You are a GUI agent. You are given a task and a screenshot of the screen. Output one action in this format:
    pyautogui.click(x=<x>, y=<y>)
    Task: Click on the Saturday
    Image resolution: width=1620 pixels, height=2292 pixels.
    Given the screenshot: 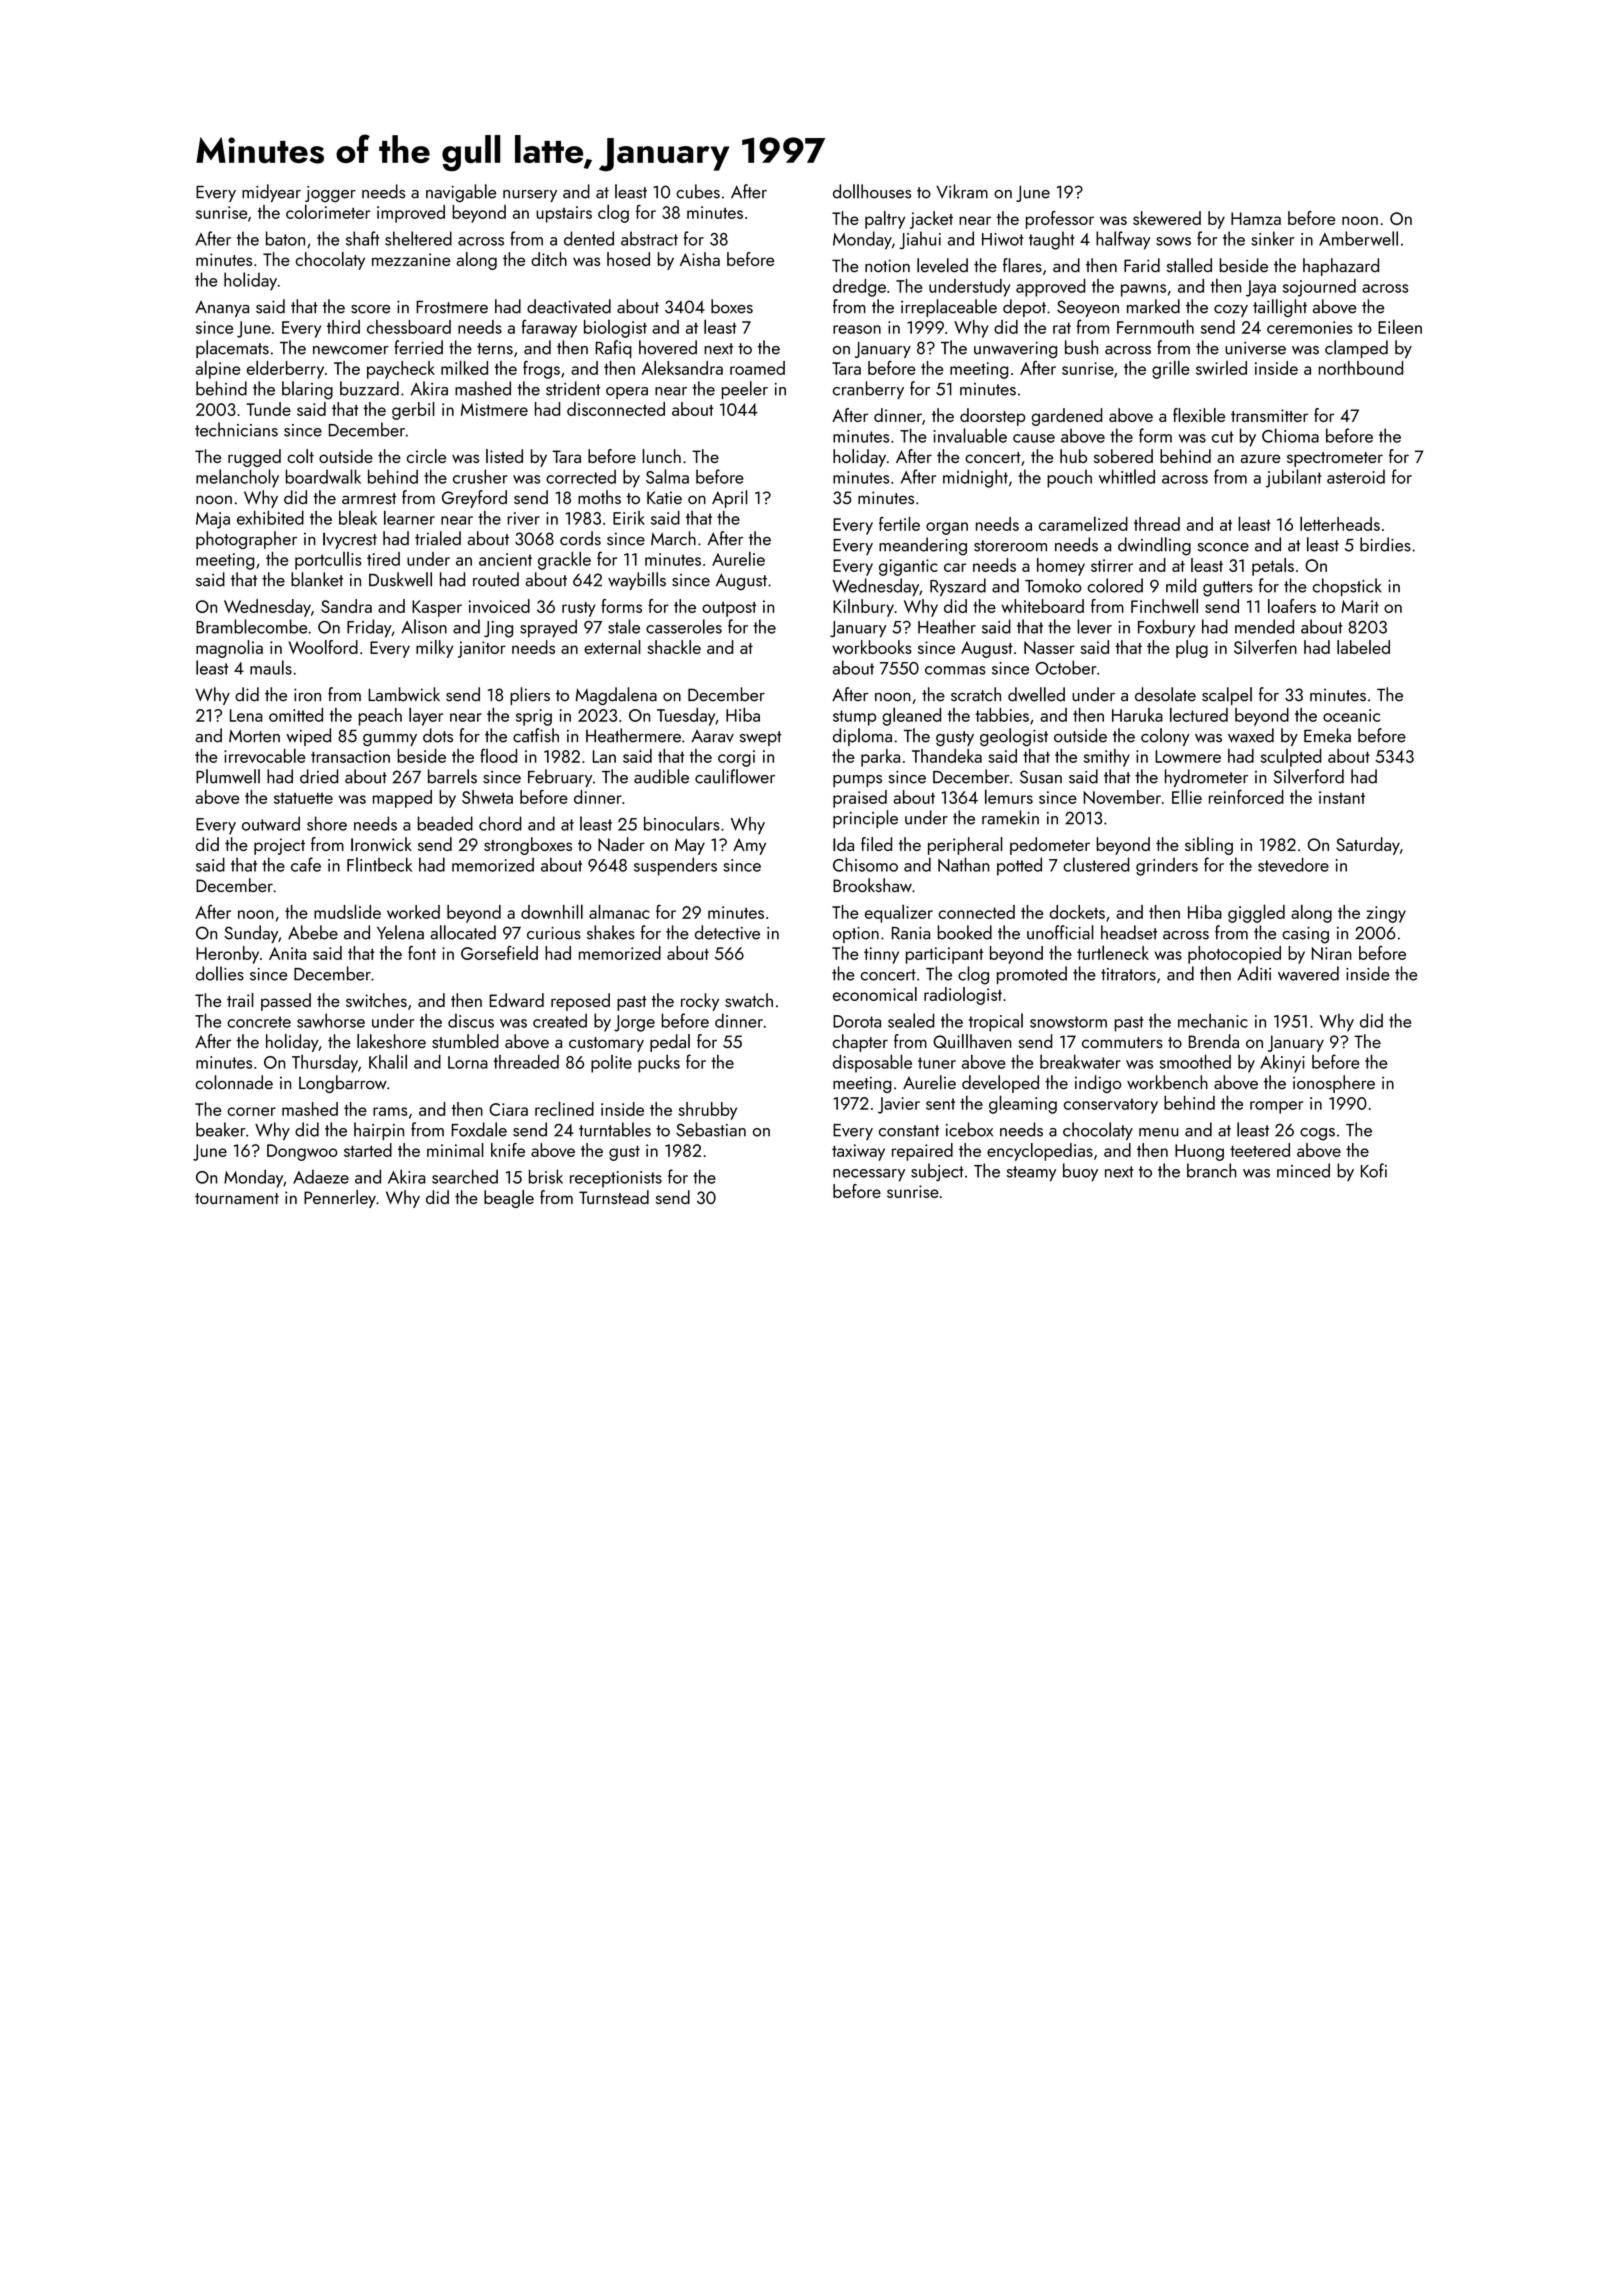 What is the action you would take?
    pyautogui.click(x=1368, y=846)
